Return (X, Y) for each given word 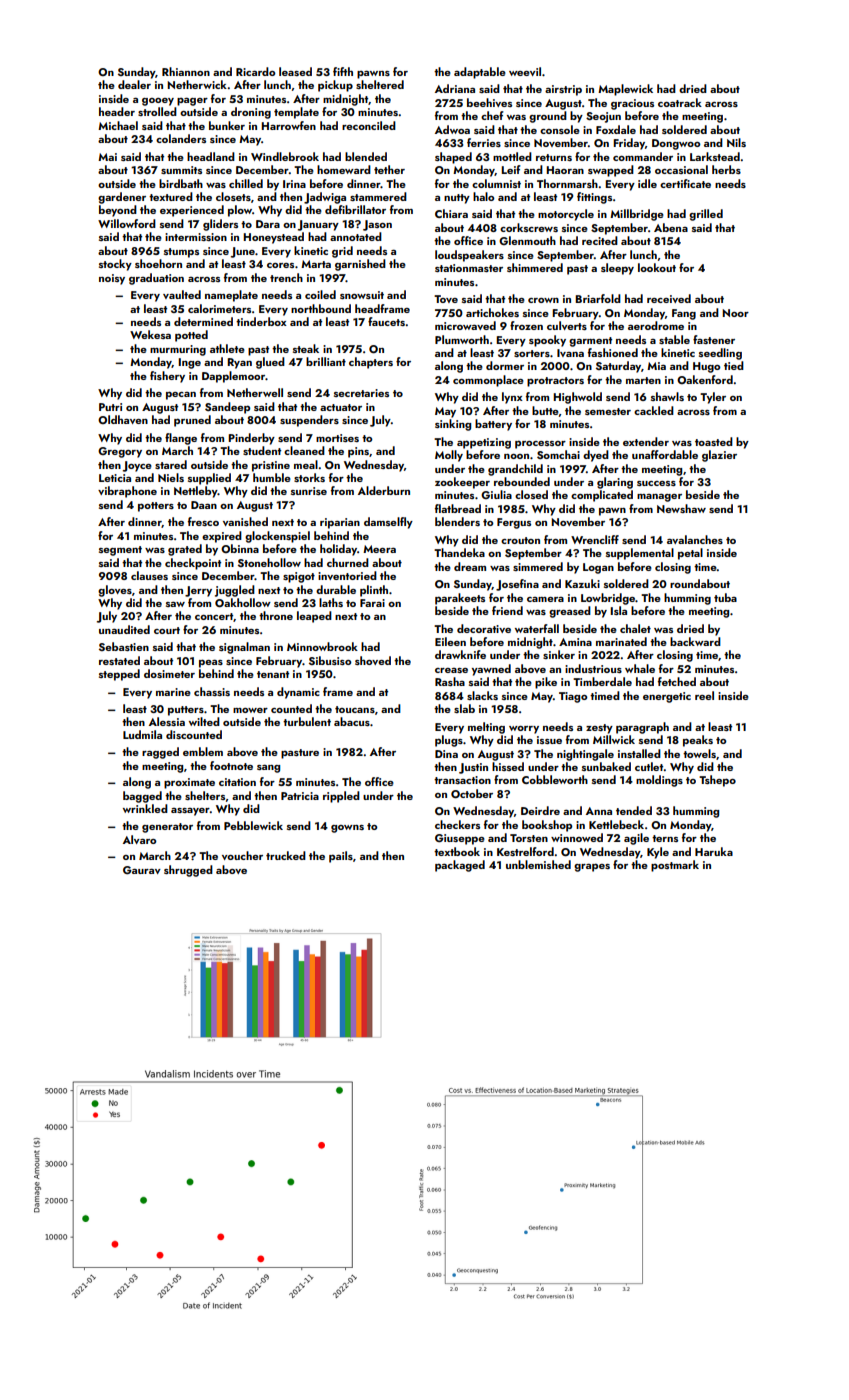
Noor (735, 313)
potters (156, 507)
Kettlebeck (616, 824)
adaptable (480, 73)
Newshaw (681, 508)
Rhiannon (186, 71)
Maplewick (625, 90)
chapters (371, 363)
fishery (167, 377)
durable (336, 589)
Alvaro (140, 839)
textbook (457, 851)
